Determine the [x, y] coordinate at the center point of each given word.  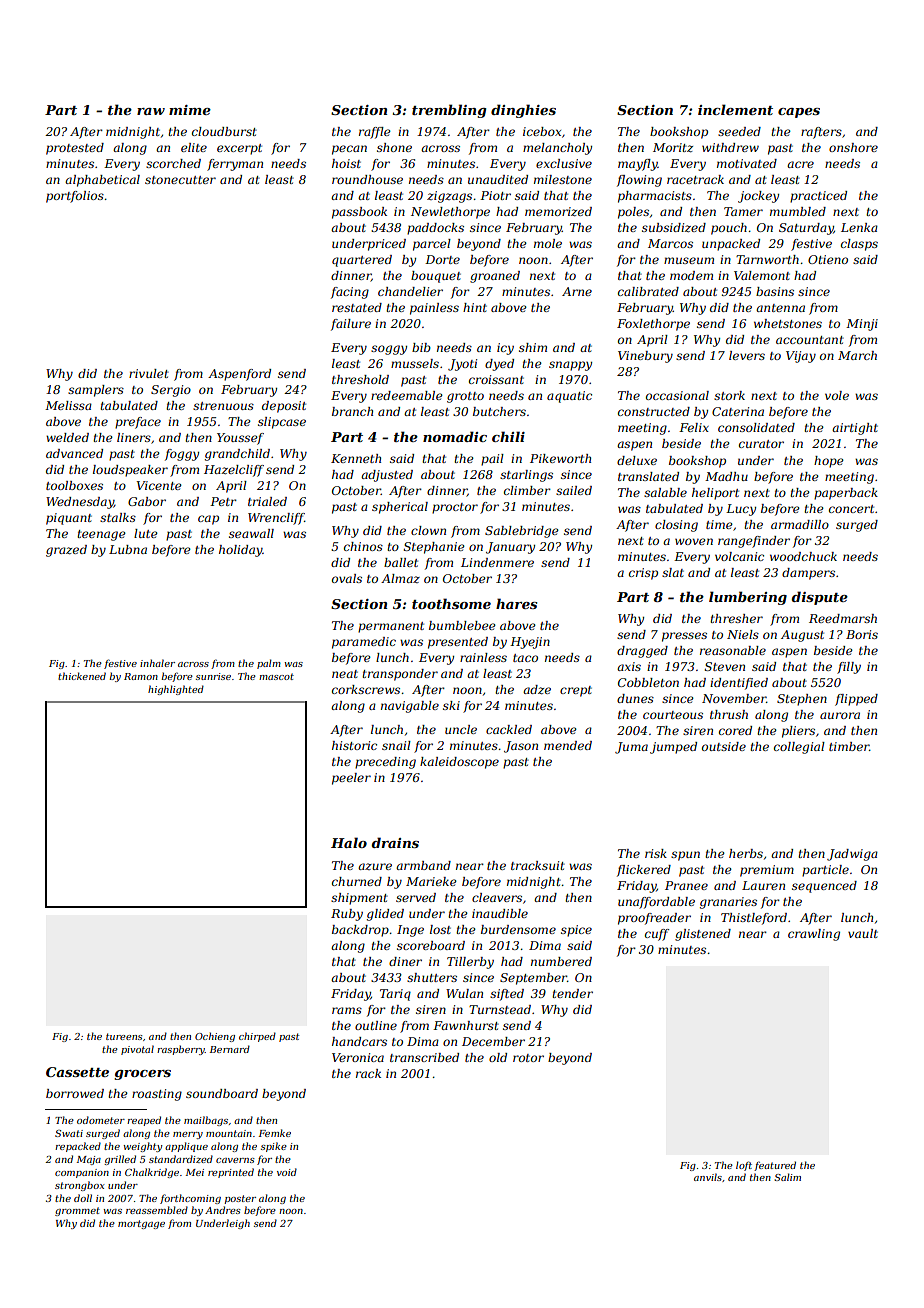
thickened [82, 676]
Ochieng [215, 1037]
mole [548, 243]
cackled [509, 729]
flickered [644, 871]
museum [689, 260]
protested [75, 149]
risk [656, 853]
